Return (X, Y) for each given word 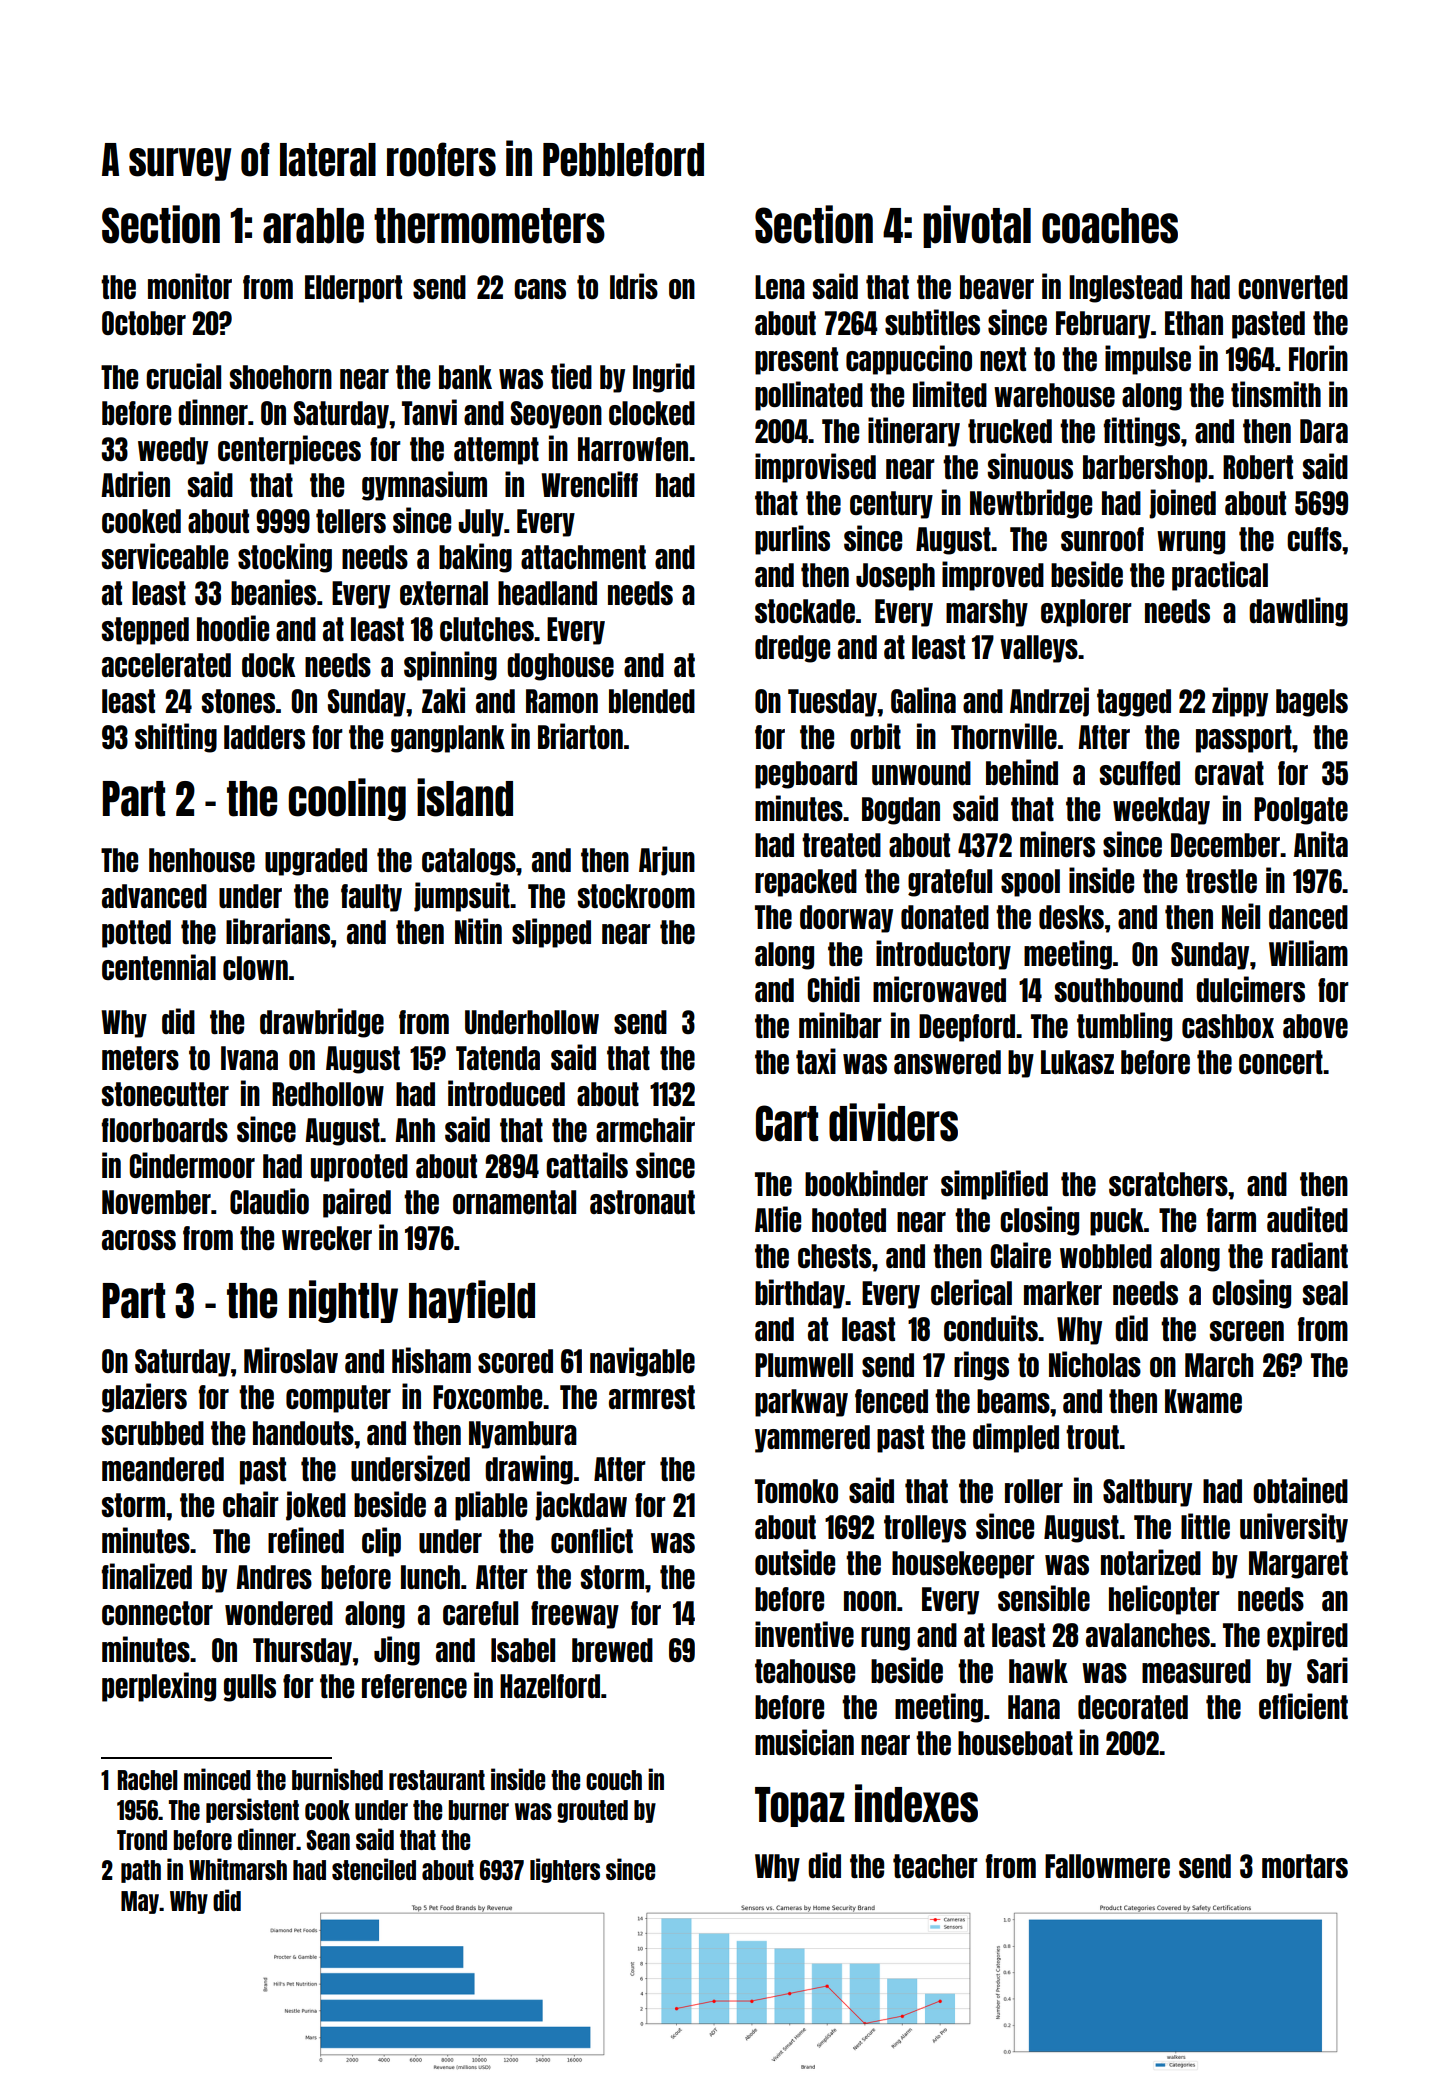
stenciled (374, 1869)
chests (834, 1256)
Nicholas (1095, 1364)
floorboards (165, 1130)
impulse (1148, 360)
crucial (183, 376)
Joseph (895, 577)
